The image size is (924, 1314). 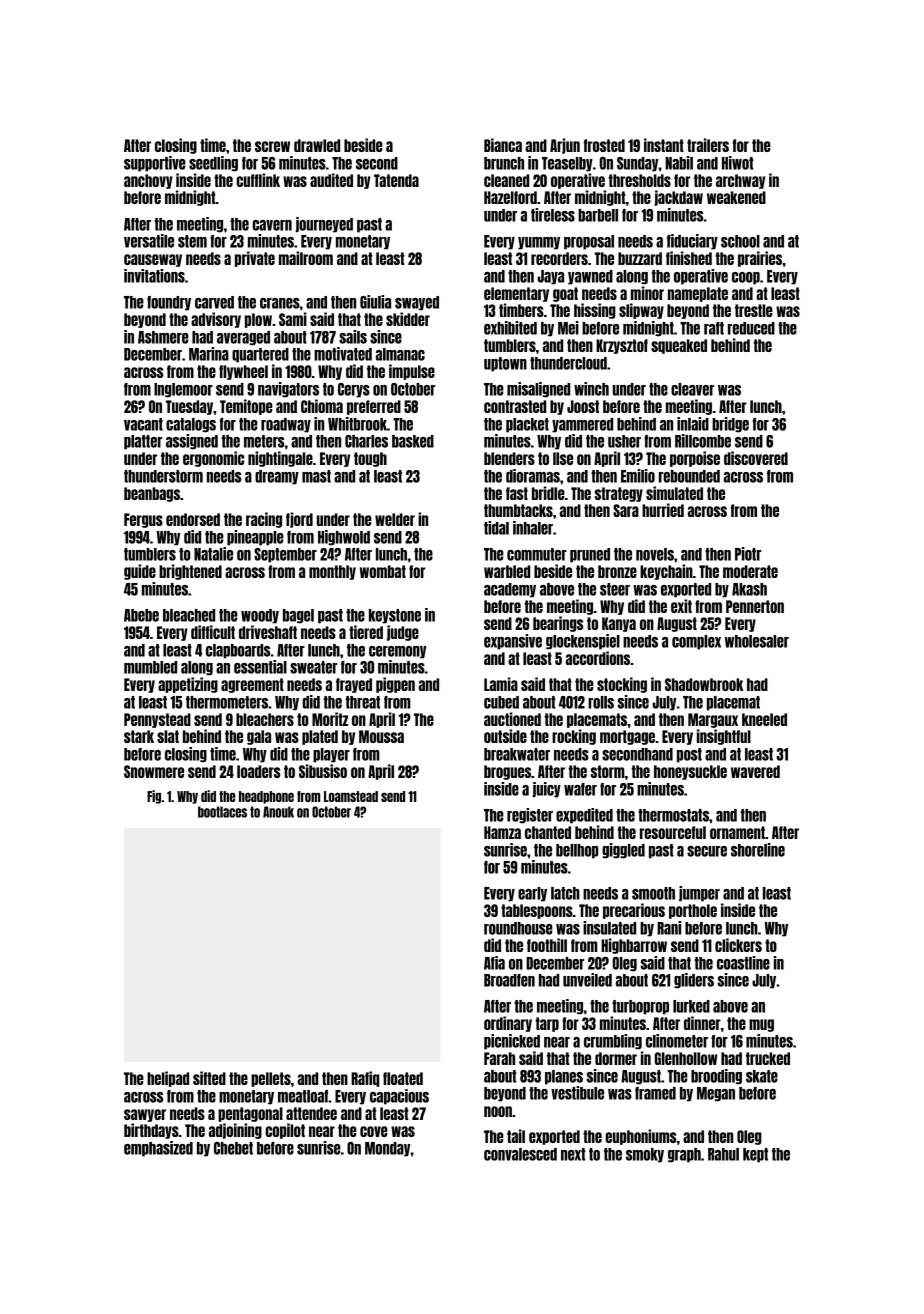 What do you see at coordinates (396, 180) in the document?
I see `Tatenda` at bounding box center [396, 180].
